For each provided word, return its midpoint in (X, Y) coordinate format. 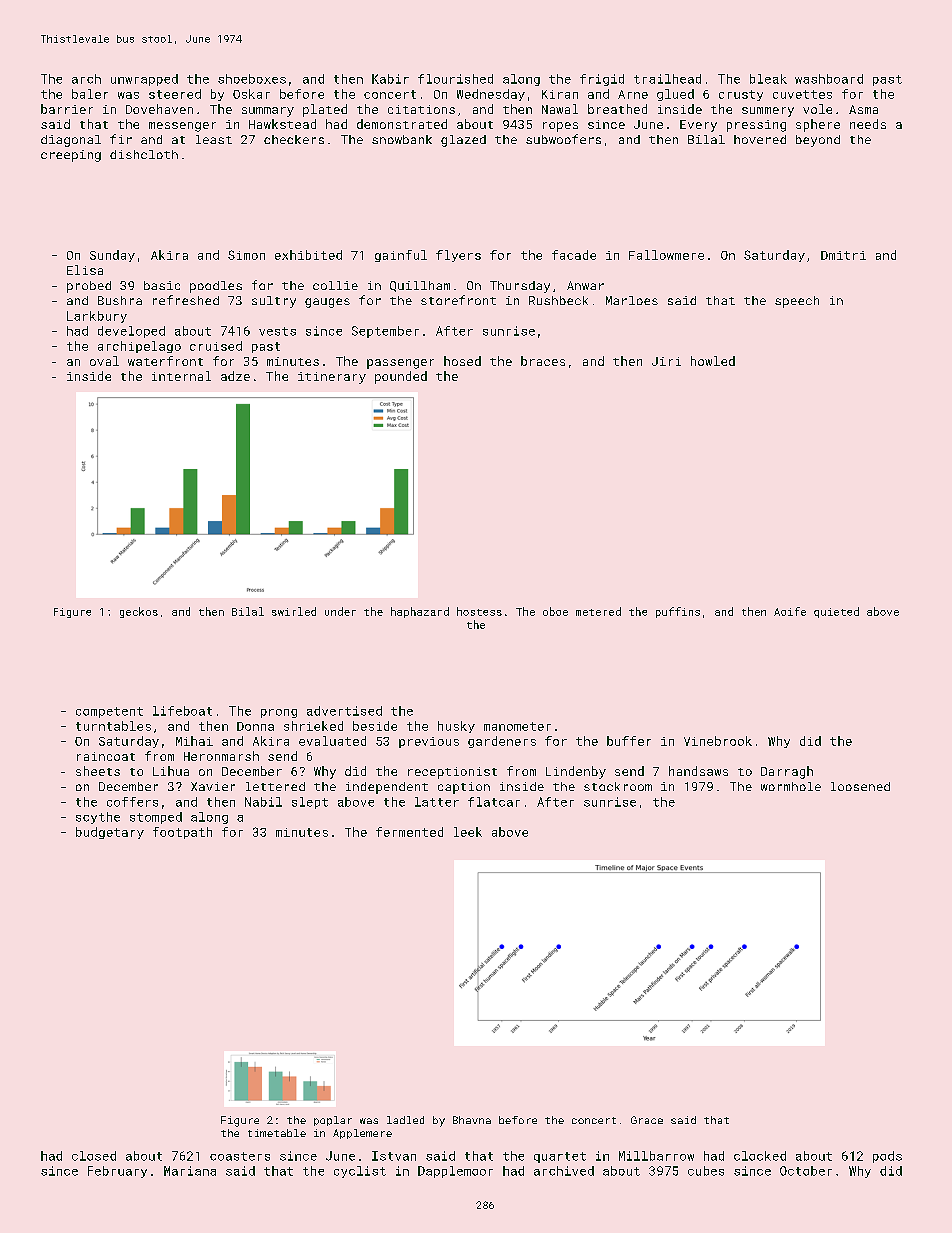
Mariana (190, 1171)
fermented (409, 832)
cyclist (360, 1172)
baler (90, 94)
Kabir (390, 79)
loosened (860, 786)
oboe (555, 611)
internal (181, 376)
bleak (768, 79)
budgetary (110, 833)
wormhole (791, 786)
